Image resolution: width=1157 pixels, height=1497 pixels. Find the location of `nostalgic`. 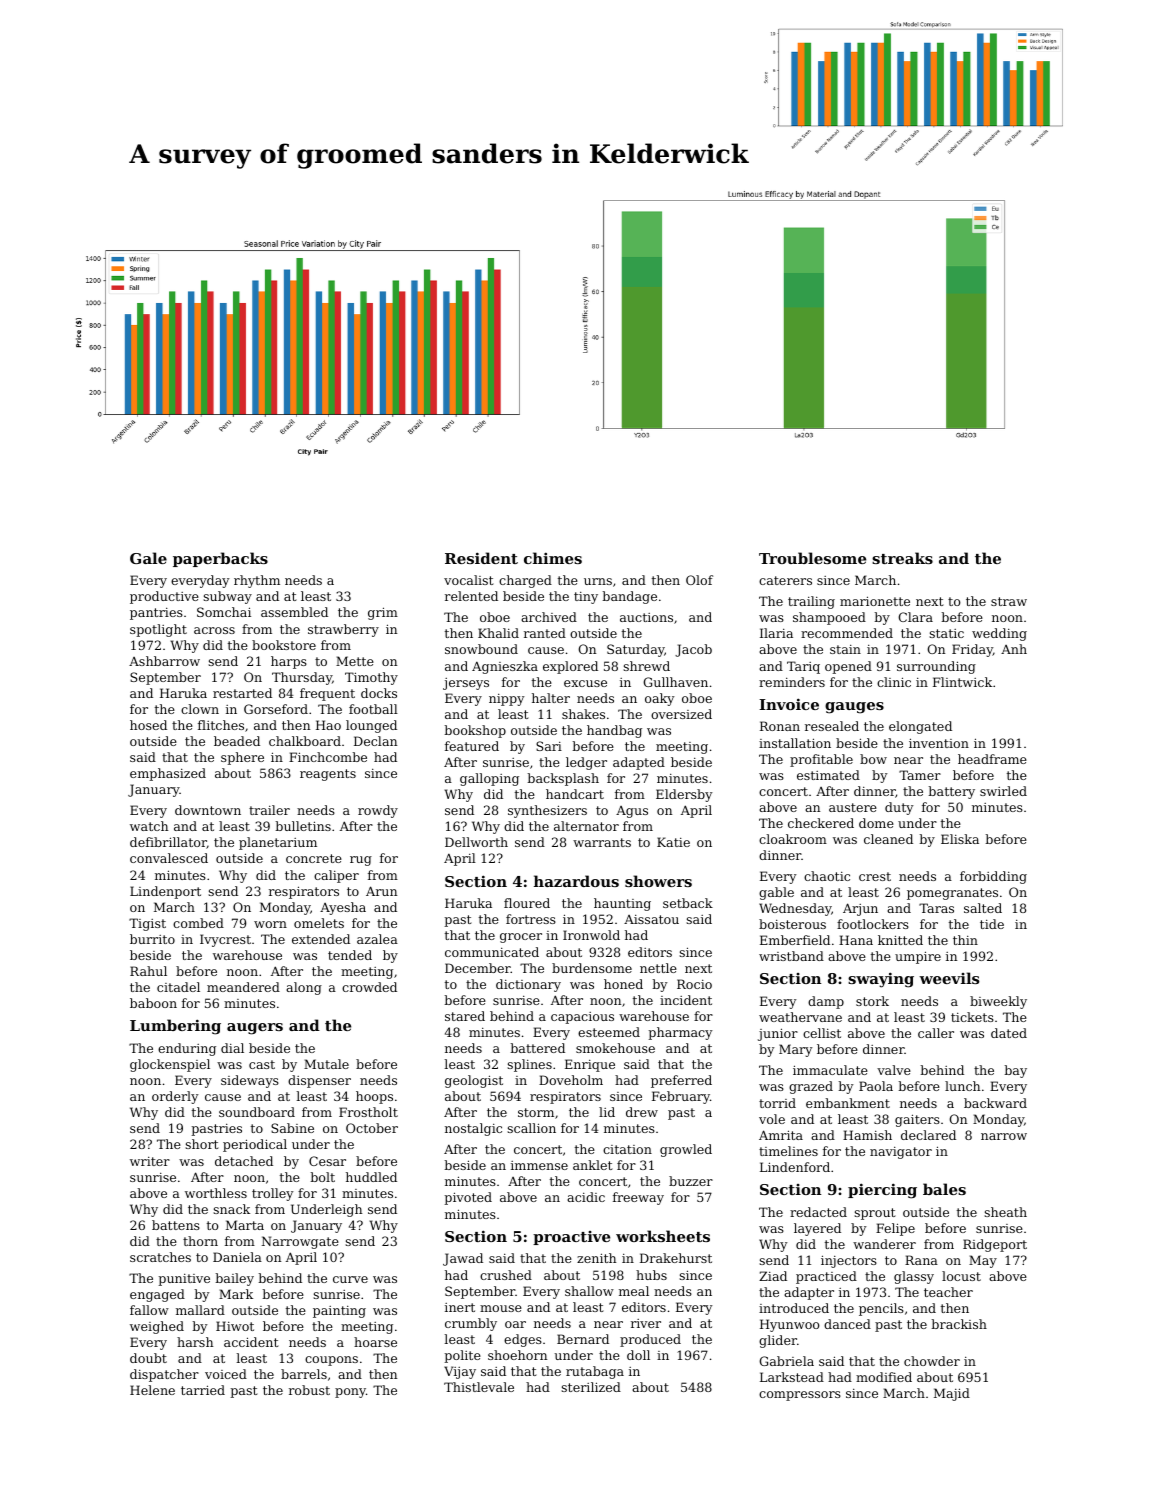

nostalgic is located at coordinates (473, 1129).
